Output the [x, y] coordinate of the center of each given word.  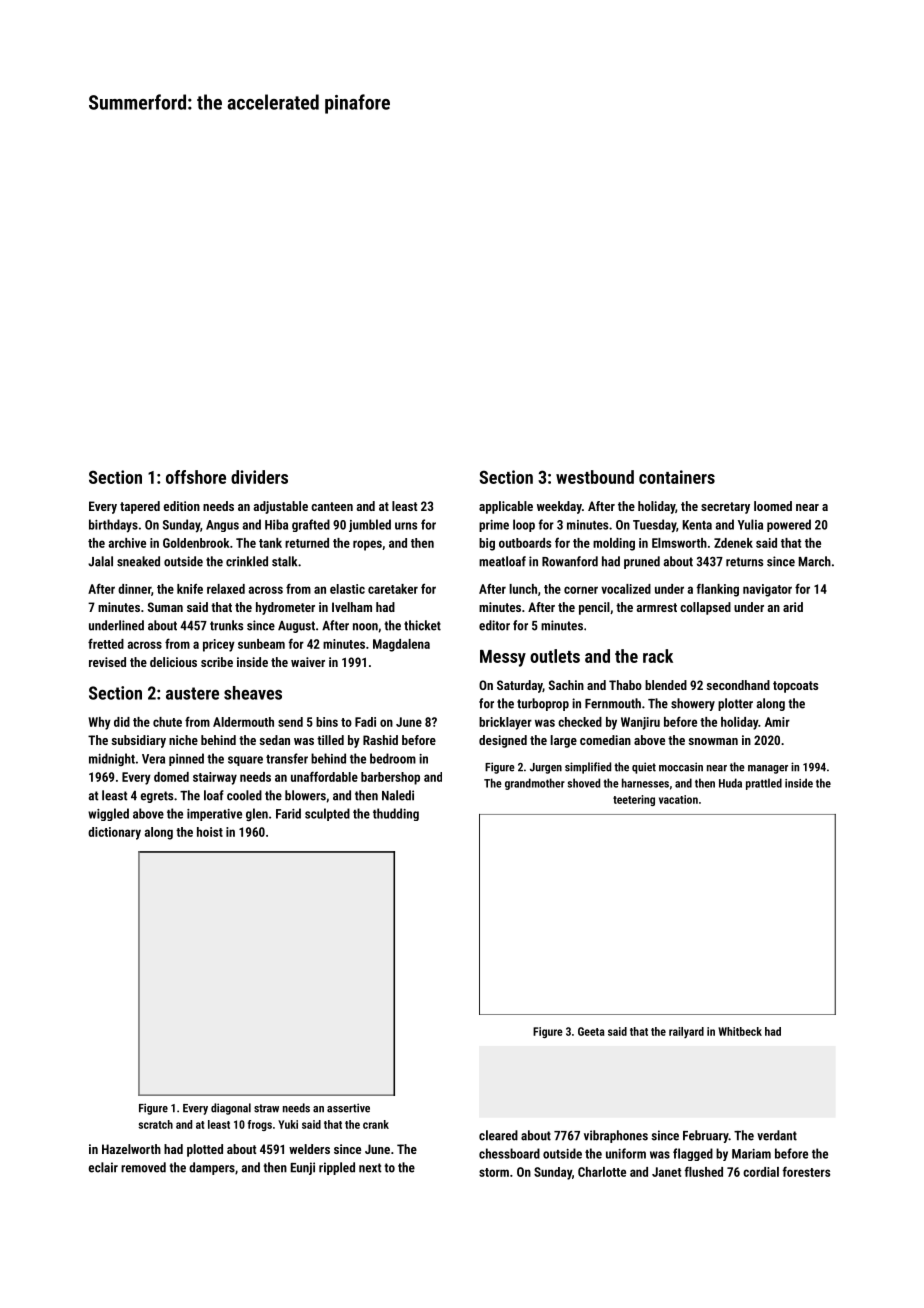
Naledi [398, 795]
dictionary [114, 833]
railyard [686, 1032]
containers [677, 477]
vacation [678, 799]
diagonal [231, 1109]
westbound [595, 477]
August [296, 627]
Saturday [520, 686]
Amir [777, 722]
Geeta [591, 1031]
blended [666, 685]
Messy [503, 658]
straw [266, 1108]
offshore [196, 477]
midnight [112, 759]
